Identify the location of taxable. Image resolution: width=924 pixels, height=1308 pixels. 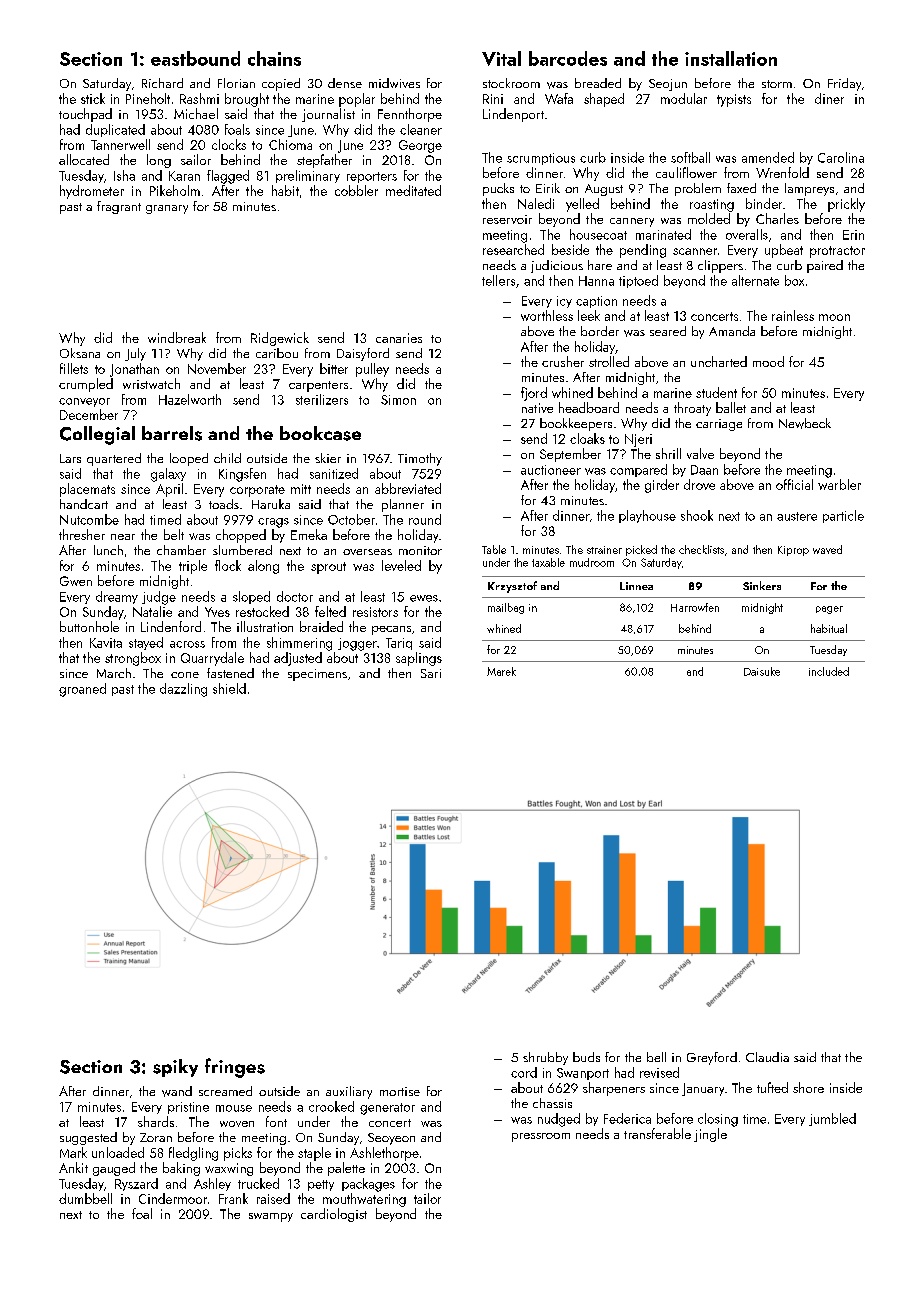
(548, 562).
